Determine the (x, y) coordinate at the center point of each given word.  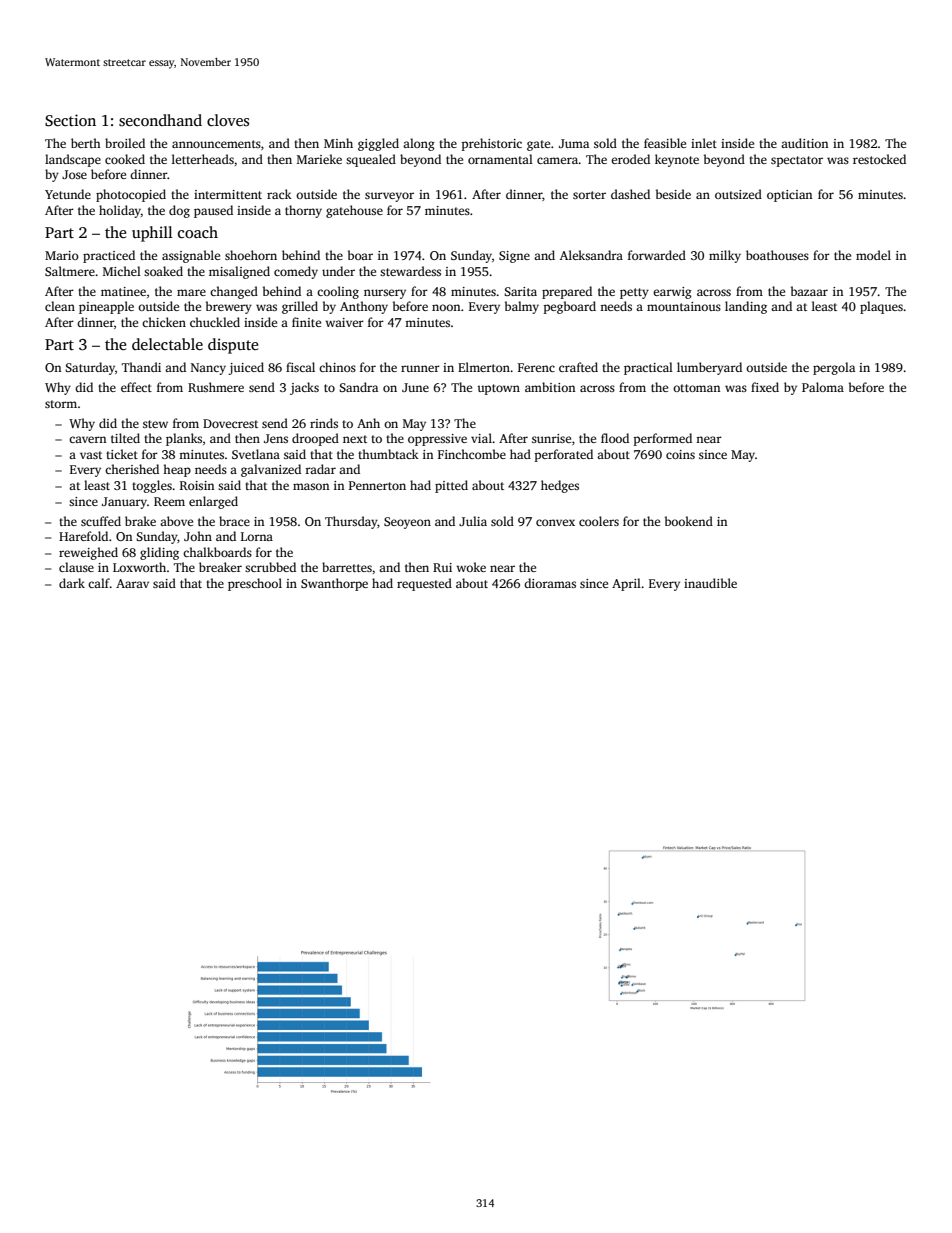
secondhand (160, 120)
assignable (191, 256)
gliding (159, 553)
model (873, 255)
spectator (797, 161)
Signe (514, 257)
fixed (765, 387)
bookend (689, 521)
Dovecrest (230, 423)
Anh (368, 423)
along (419, 144)
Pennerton (377, 485)
